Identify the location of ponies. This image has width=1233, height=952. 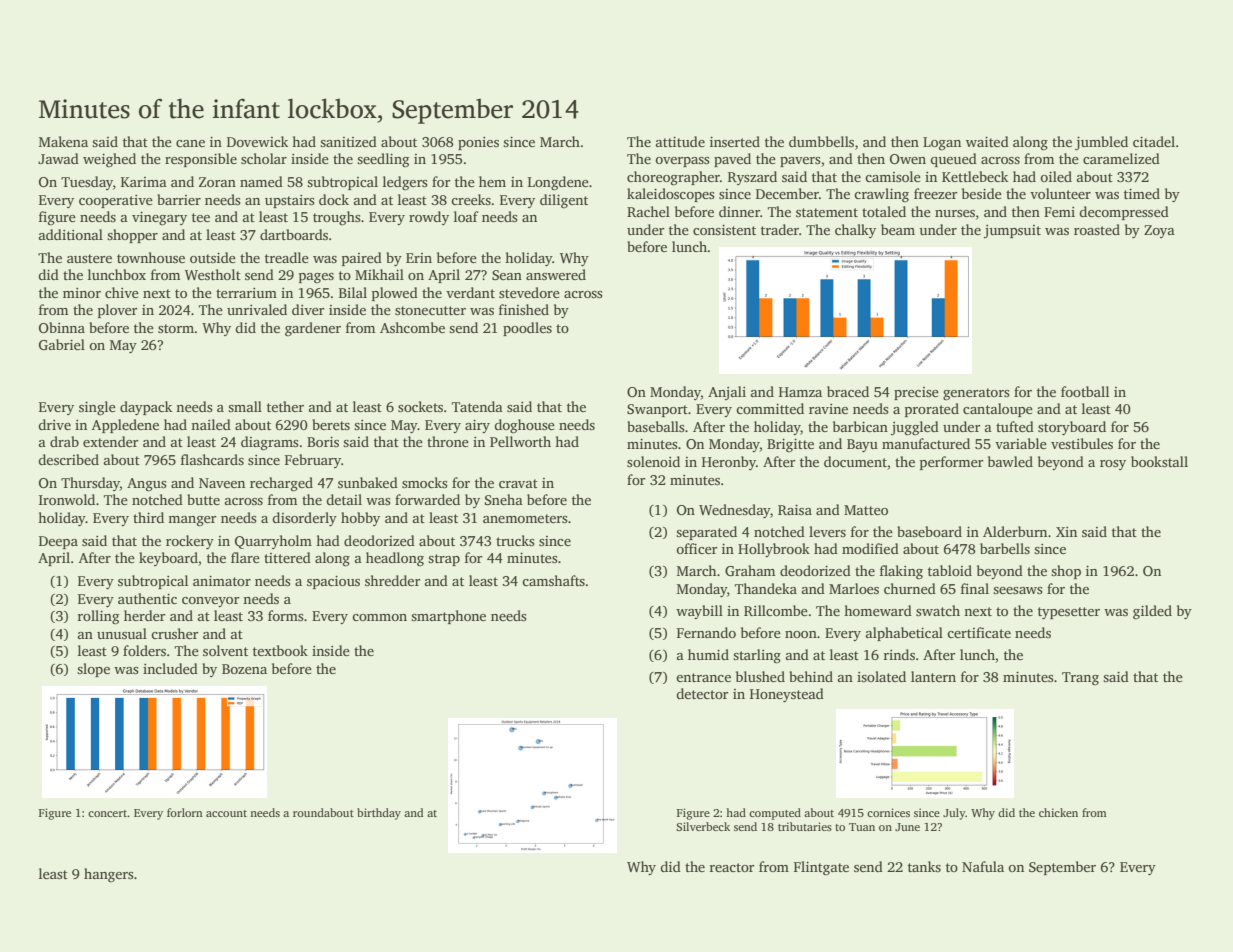
(478, 143).
